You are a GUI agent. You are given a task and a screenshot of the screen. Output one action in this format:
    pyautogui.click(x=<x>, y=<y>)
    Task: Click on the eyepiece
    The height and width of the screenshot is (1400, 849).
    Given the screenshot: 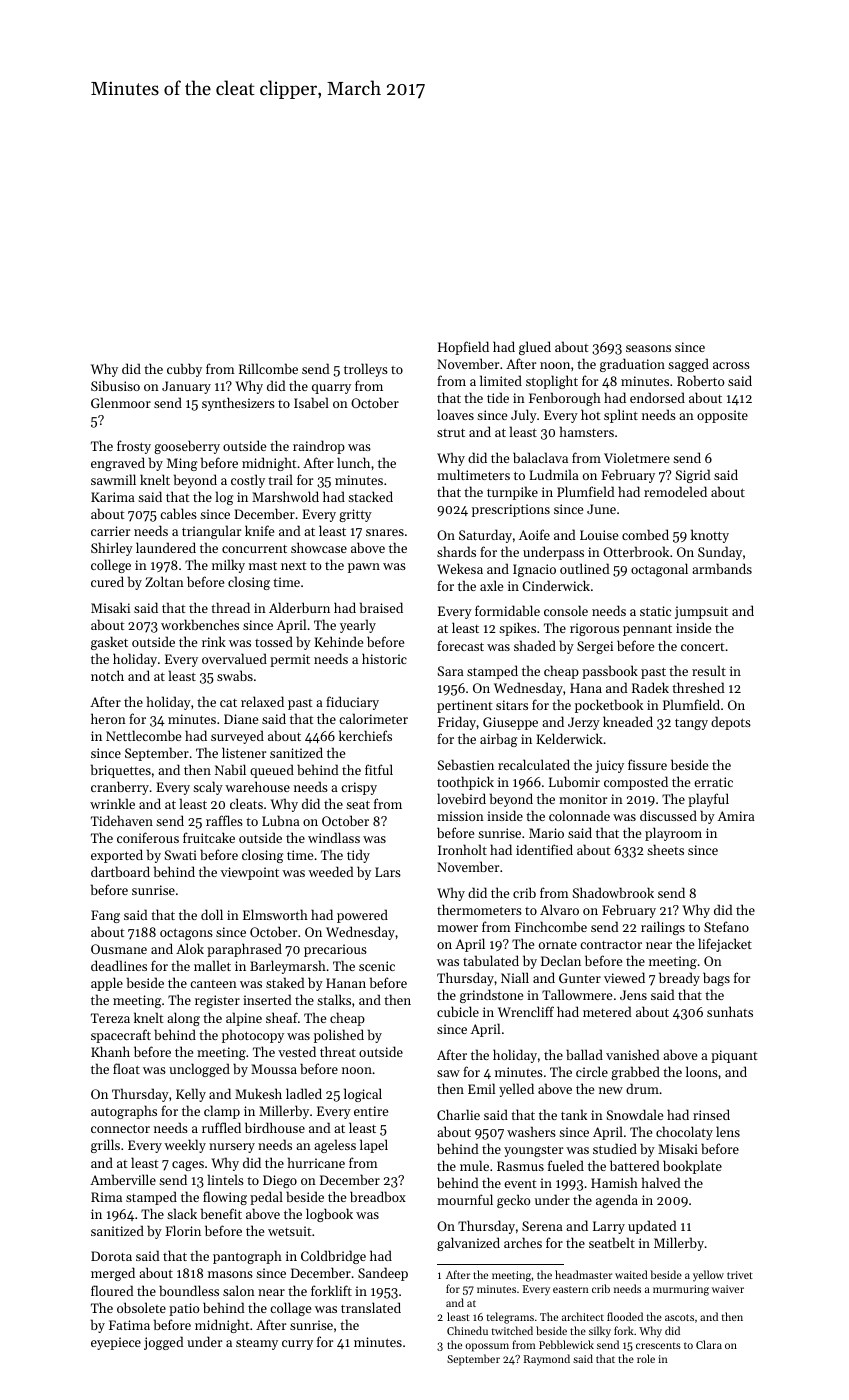 What is the action you would take?
    pyautogui.click(x=116, y=1343)
